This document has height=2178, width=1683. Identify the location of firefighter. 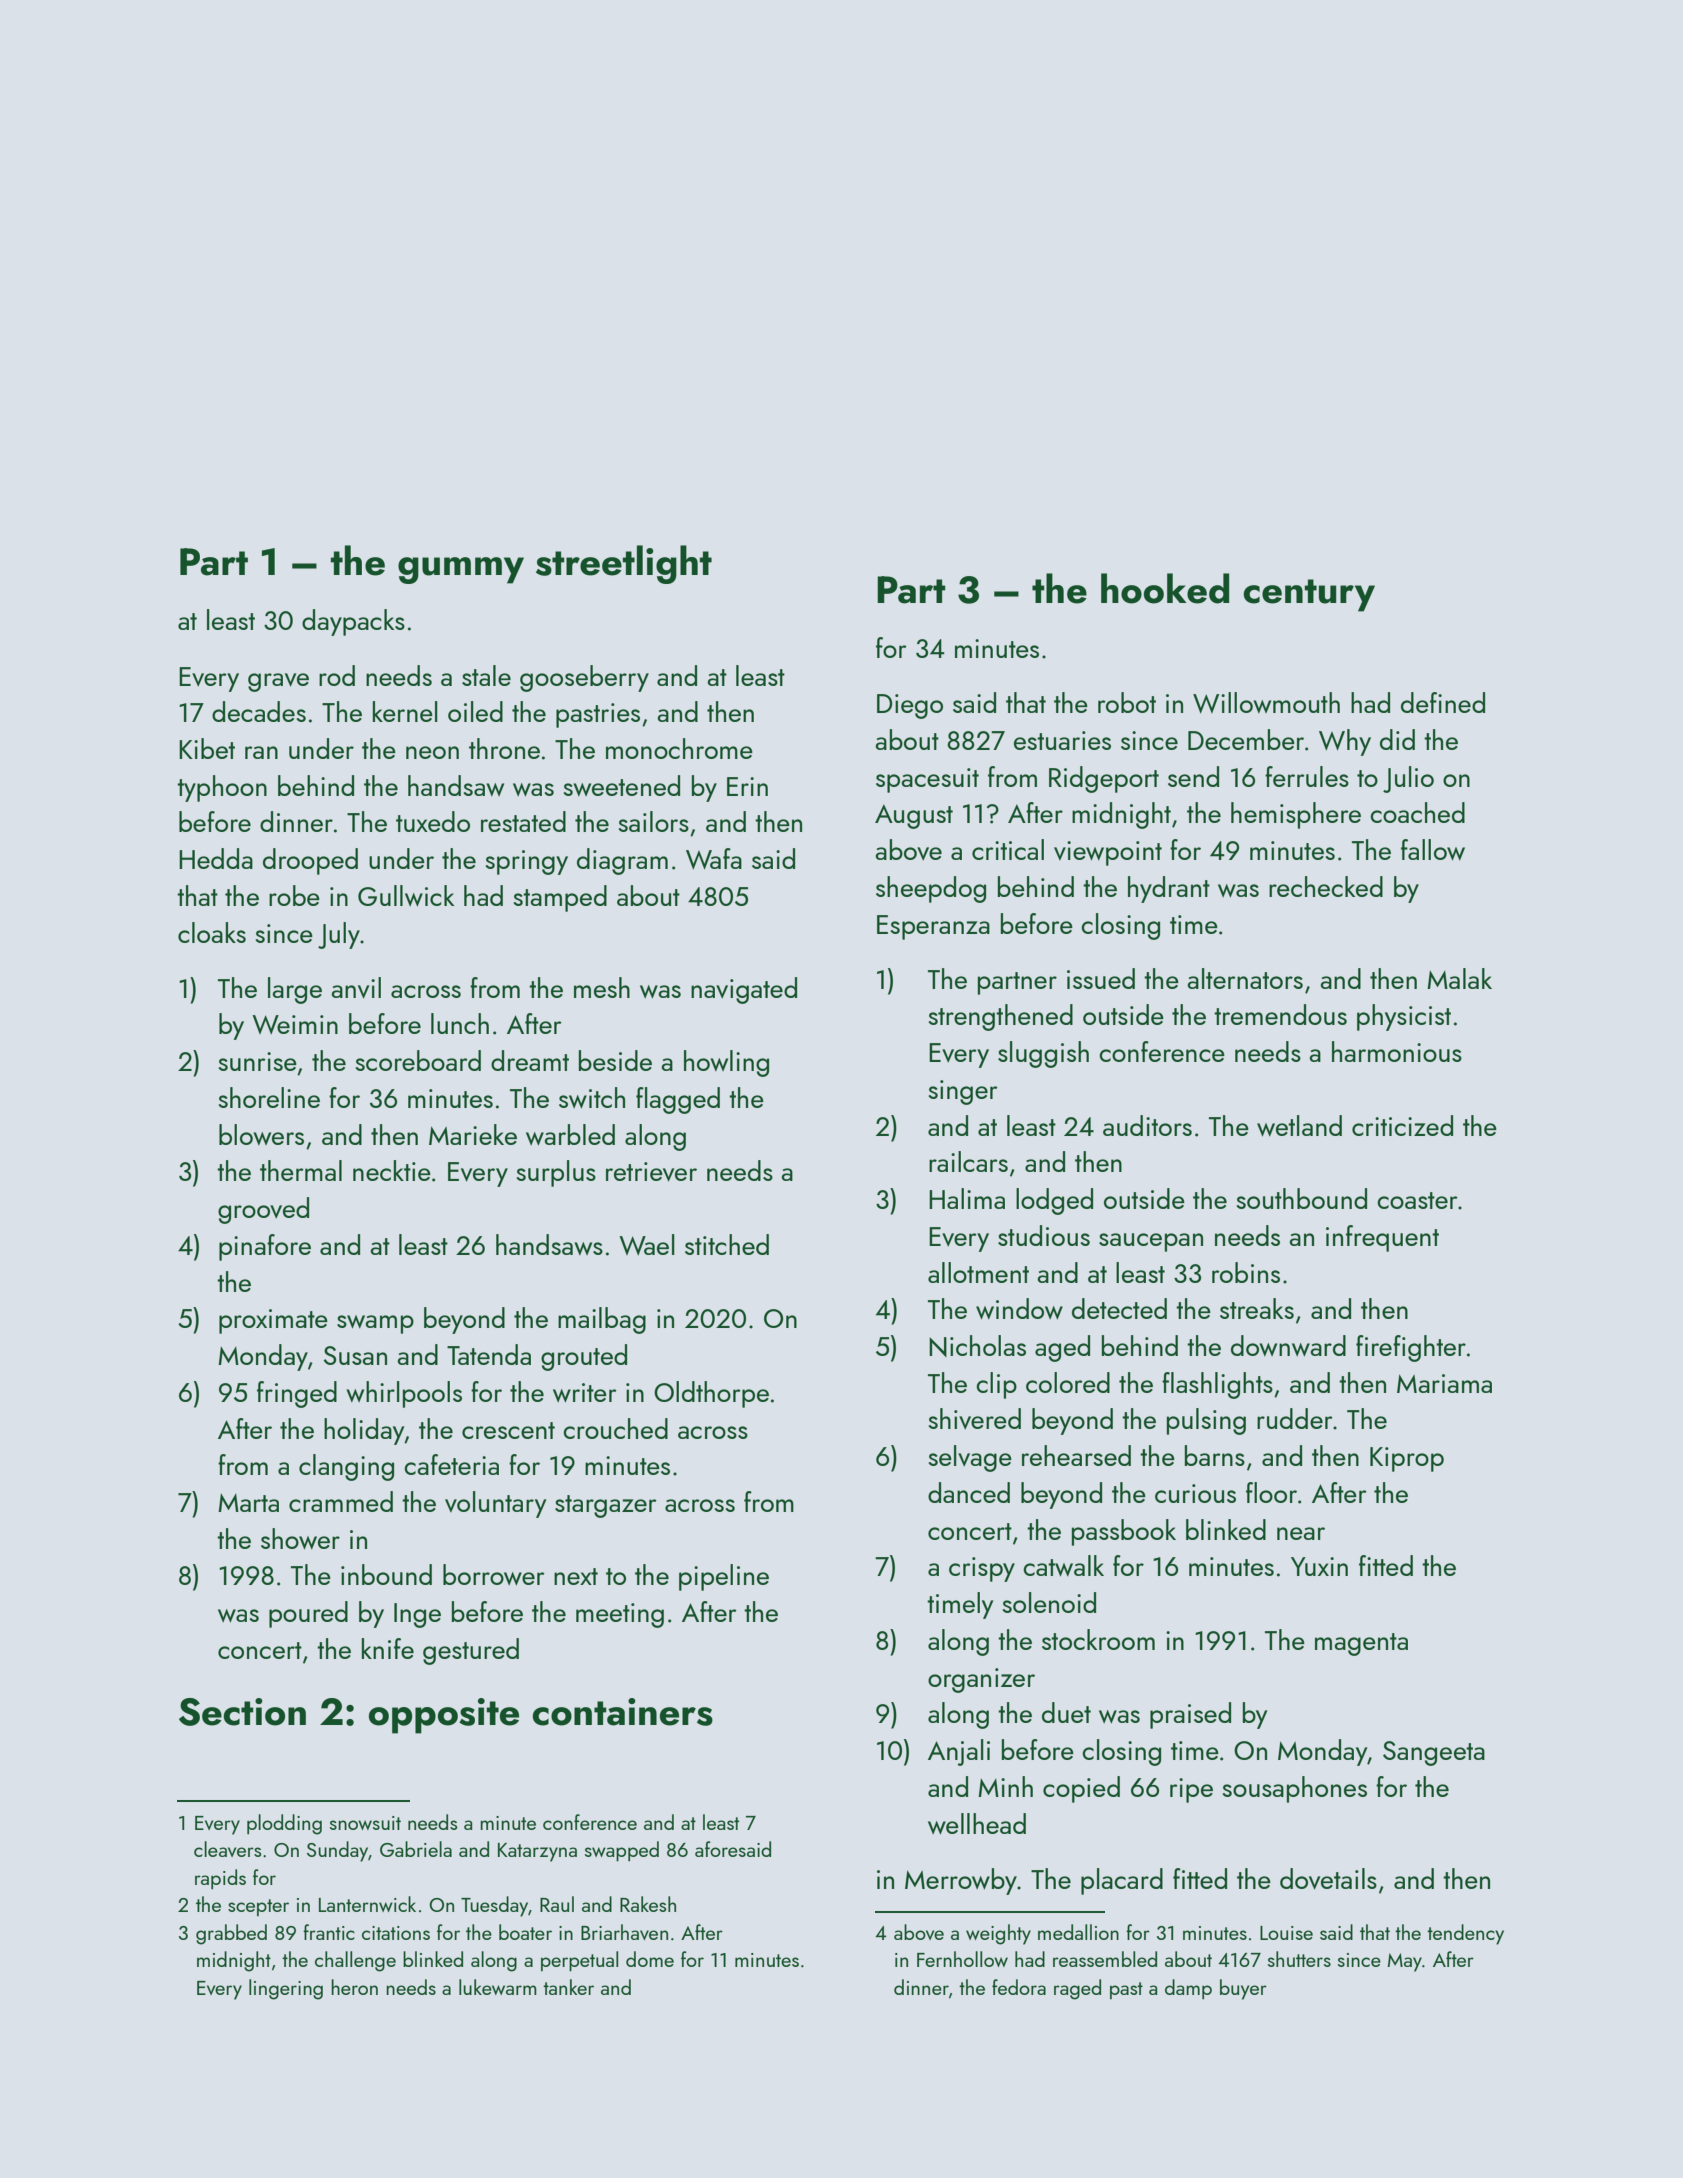
(1411, 1348).
